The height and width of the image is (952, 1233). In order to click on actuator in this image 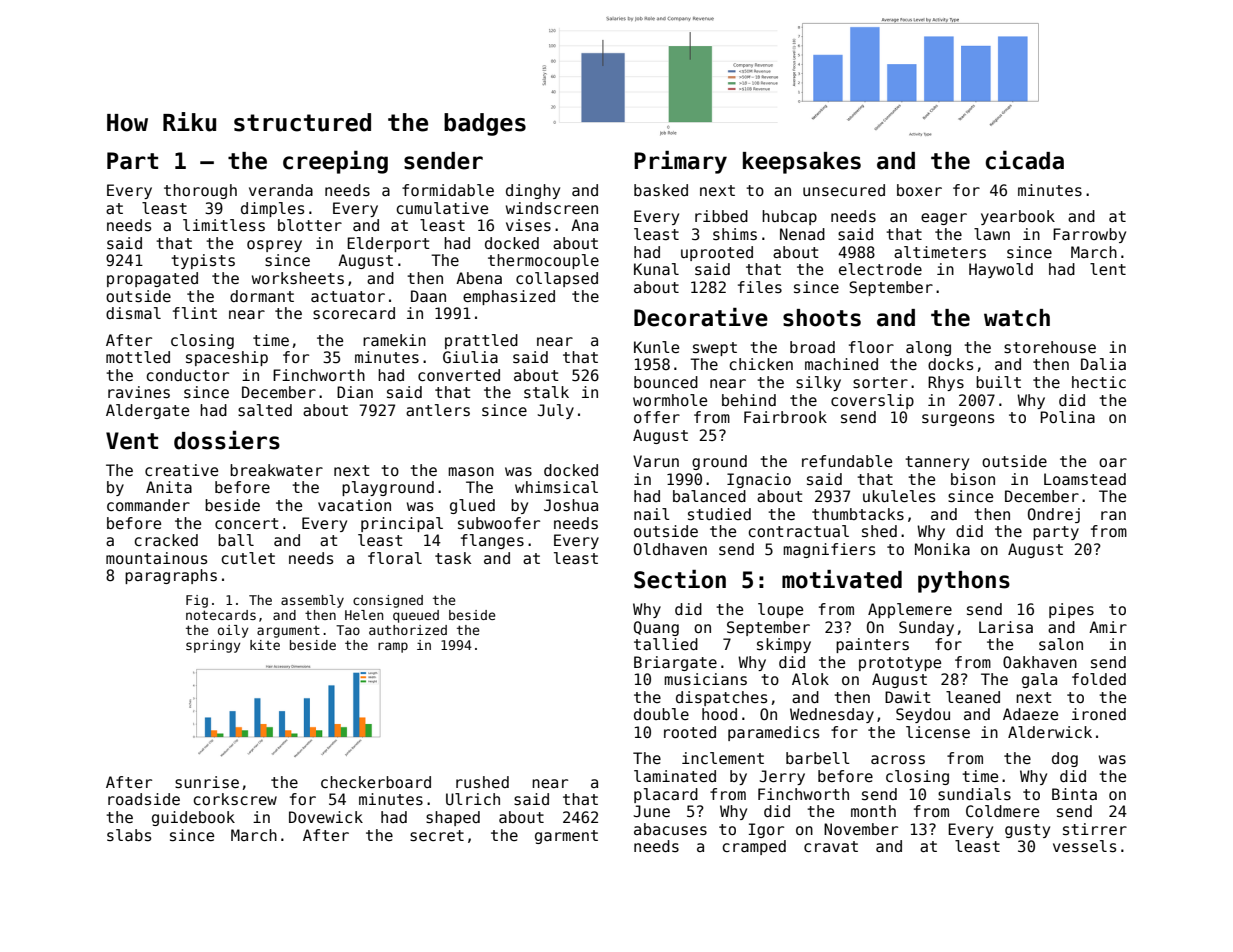, I will do `click(348, 296)`.
